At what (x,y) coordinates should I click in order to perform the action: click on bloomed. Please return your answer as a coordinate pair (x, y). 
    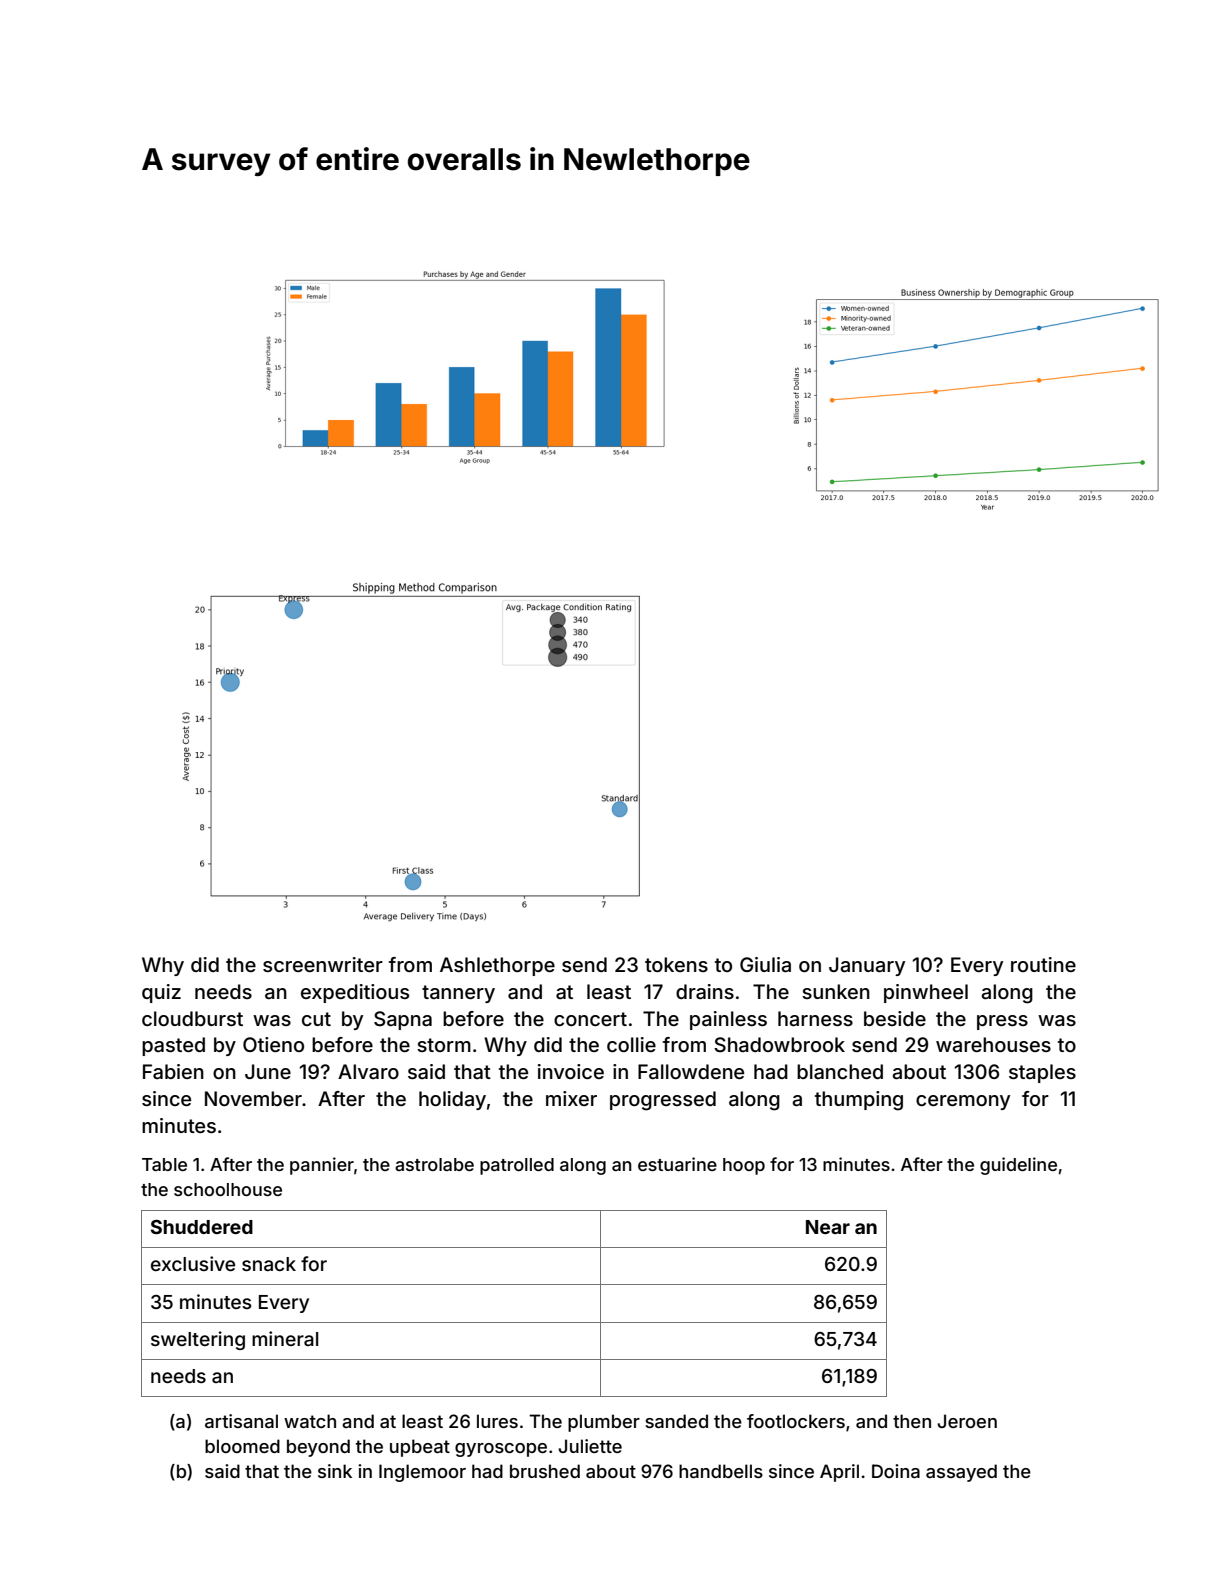
    Looking at the image, I should click on (242, 1446).
